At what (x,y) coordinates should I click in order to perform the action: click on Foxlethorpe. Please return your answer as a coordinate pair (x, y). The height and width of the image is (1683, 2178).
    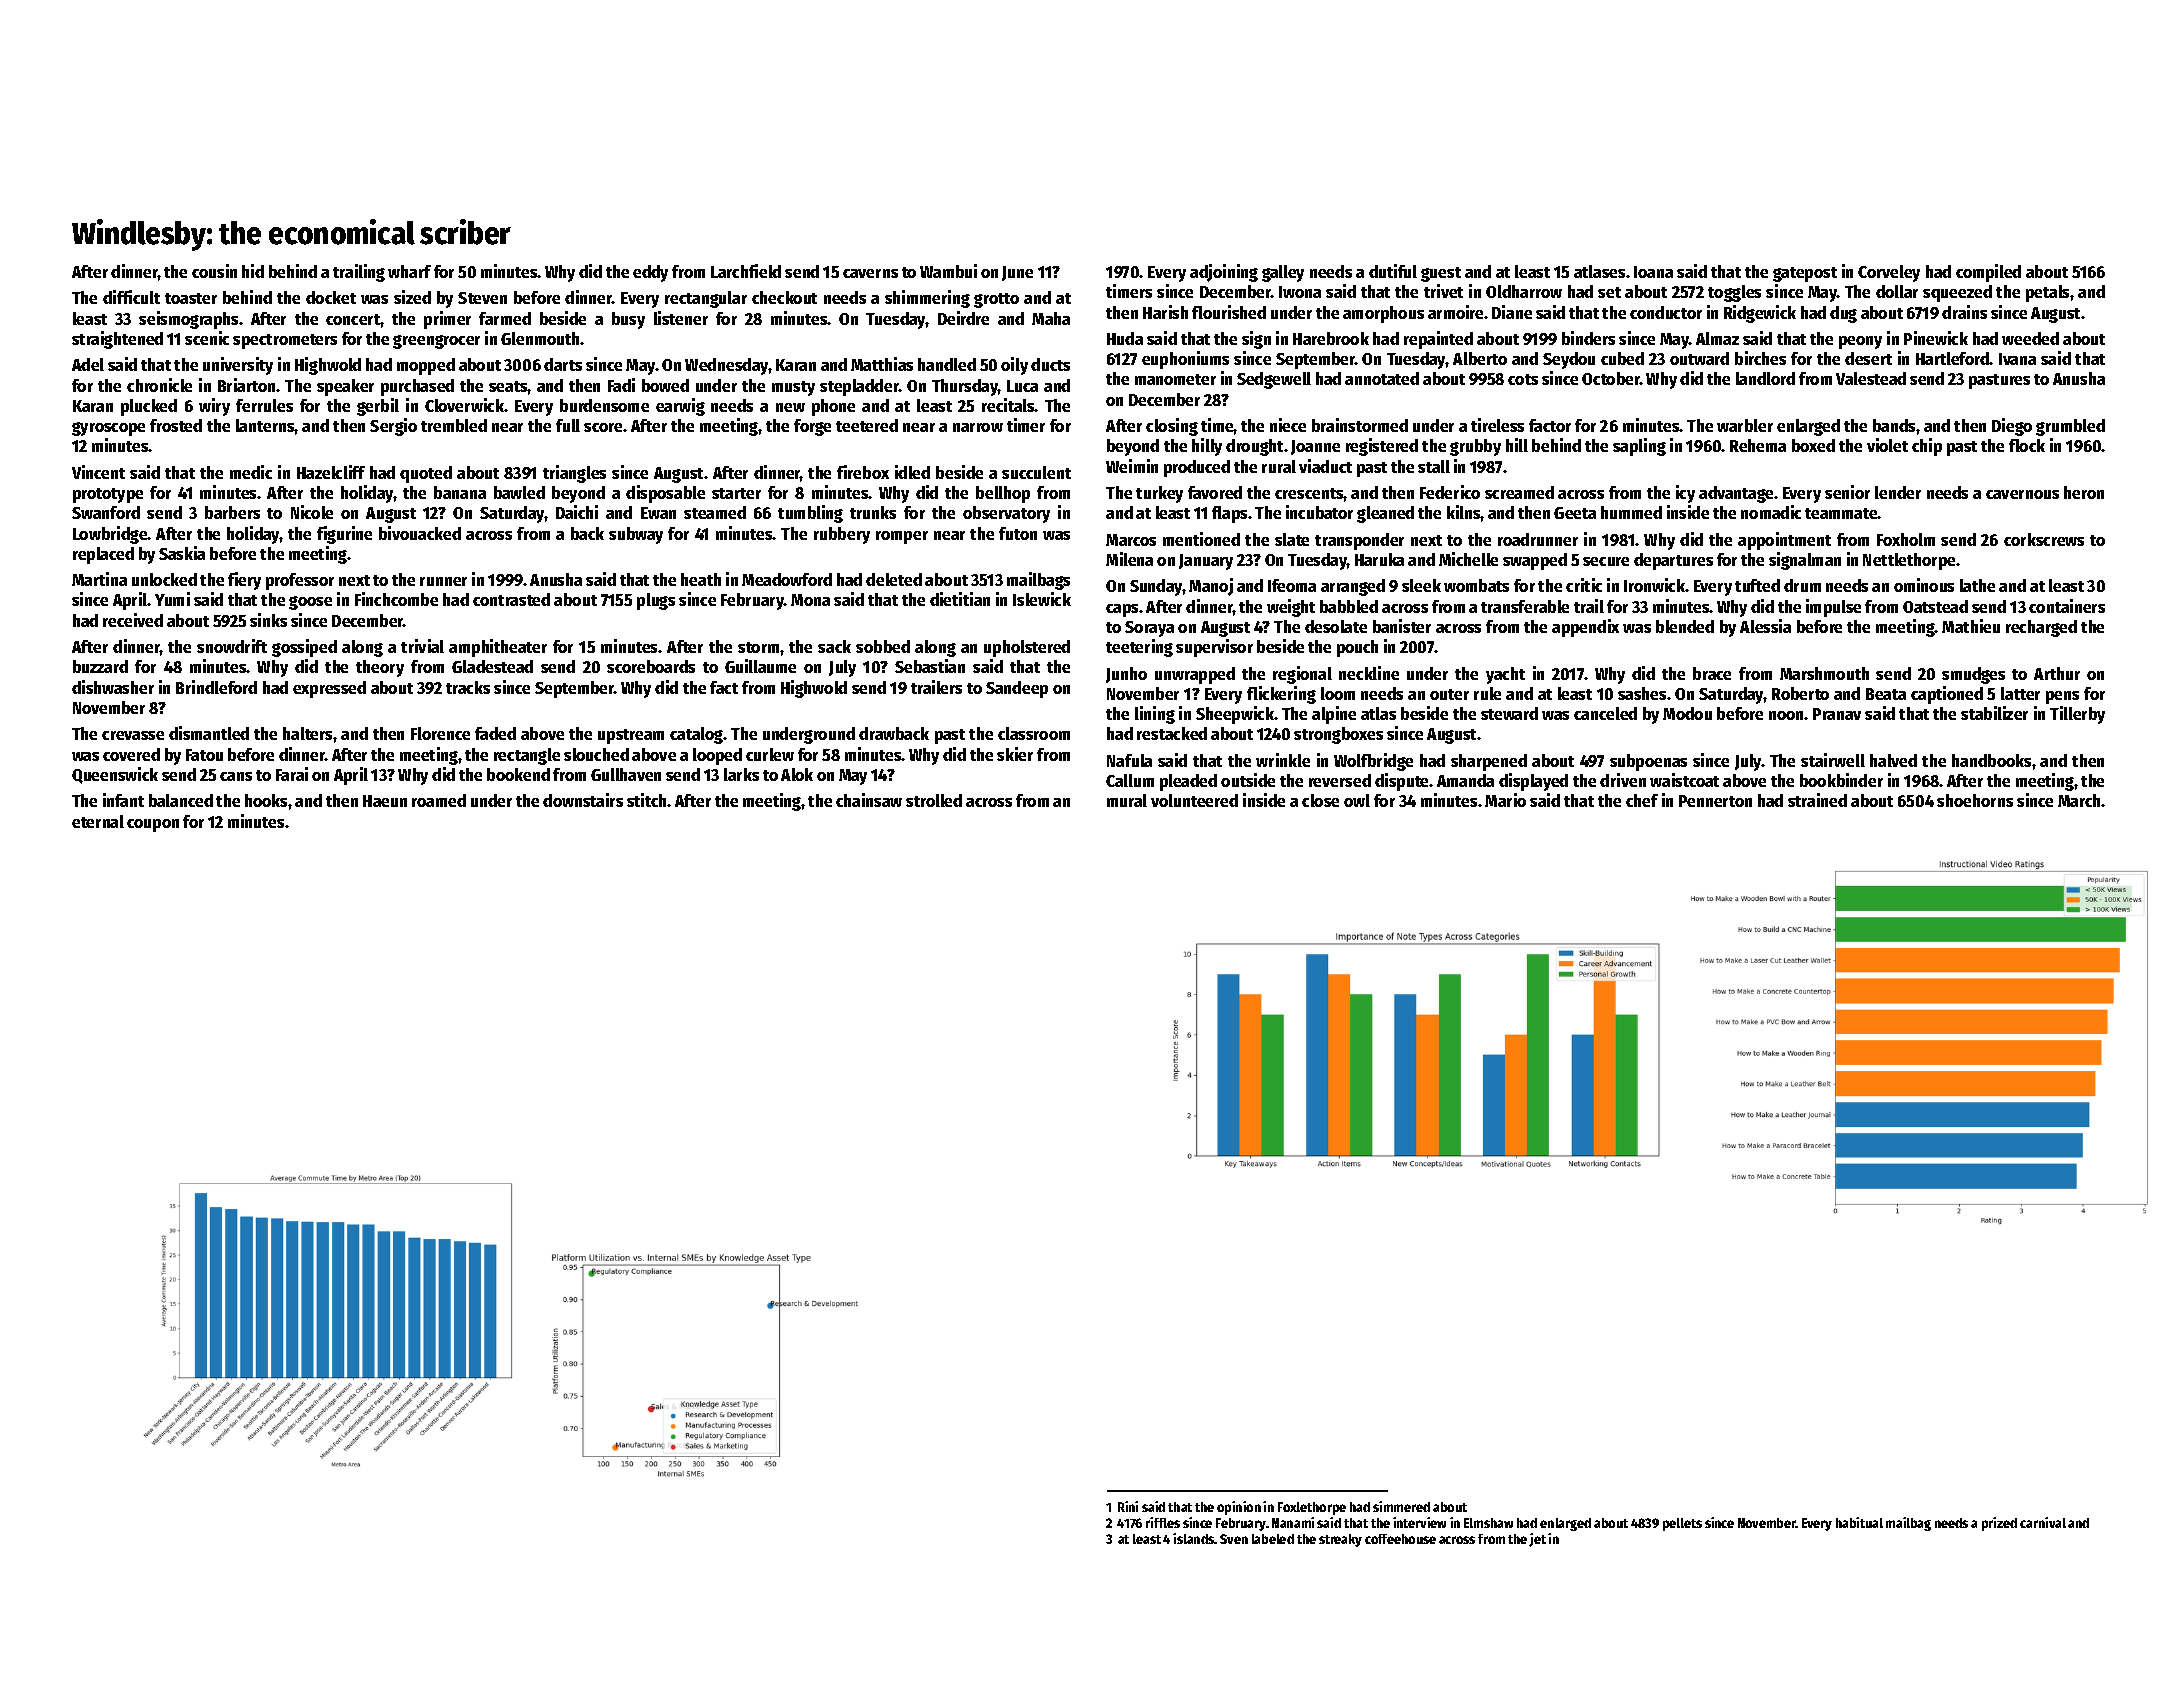
    Looking at the image, I should click on (1312, 1508).
